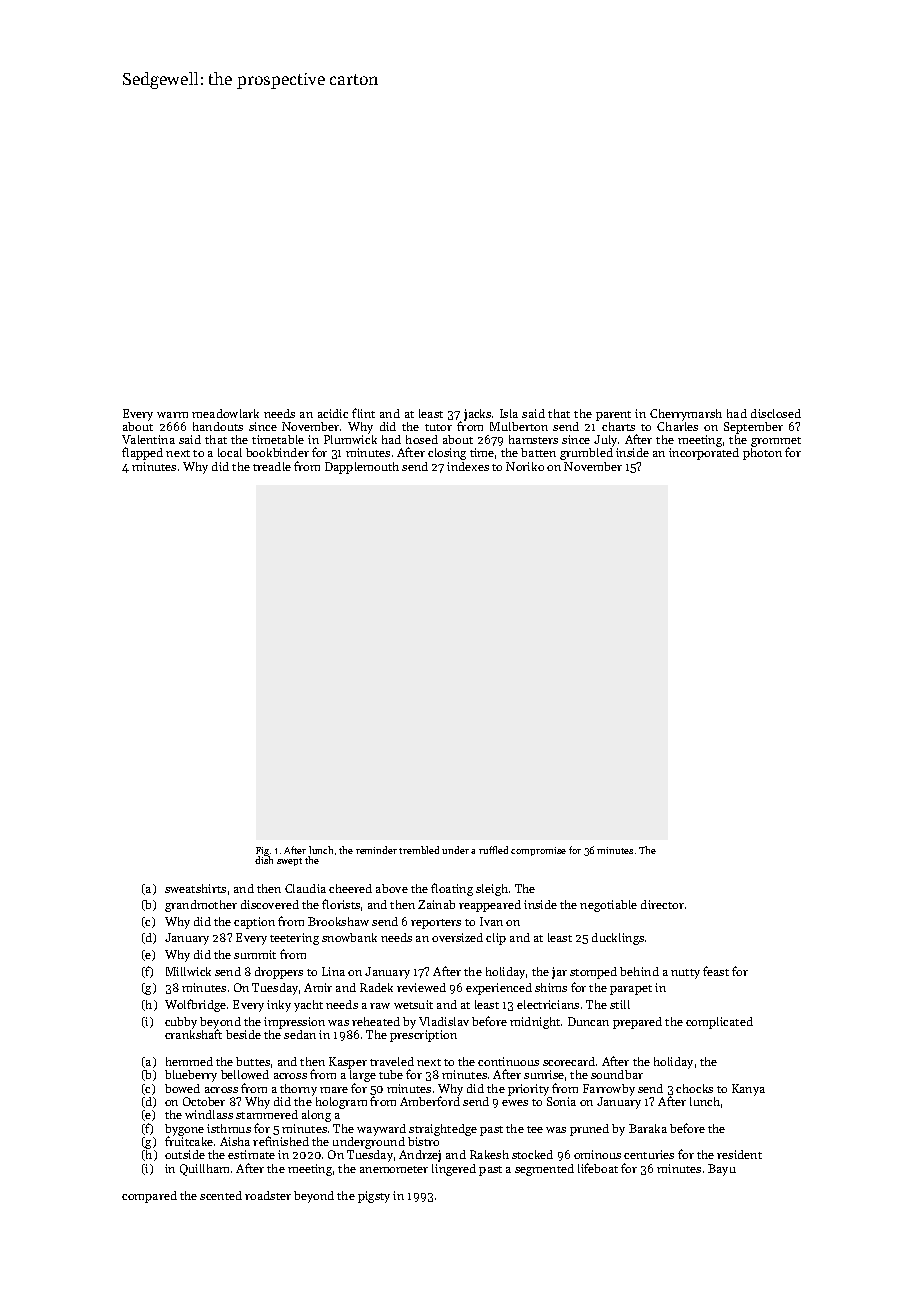  Describe the element at coordinates (423, 1036) in the document. I see `prescription` at that location.
